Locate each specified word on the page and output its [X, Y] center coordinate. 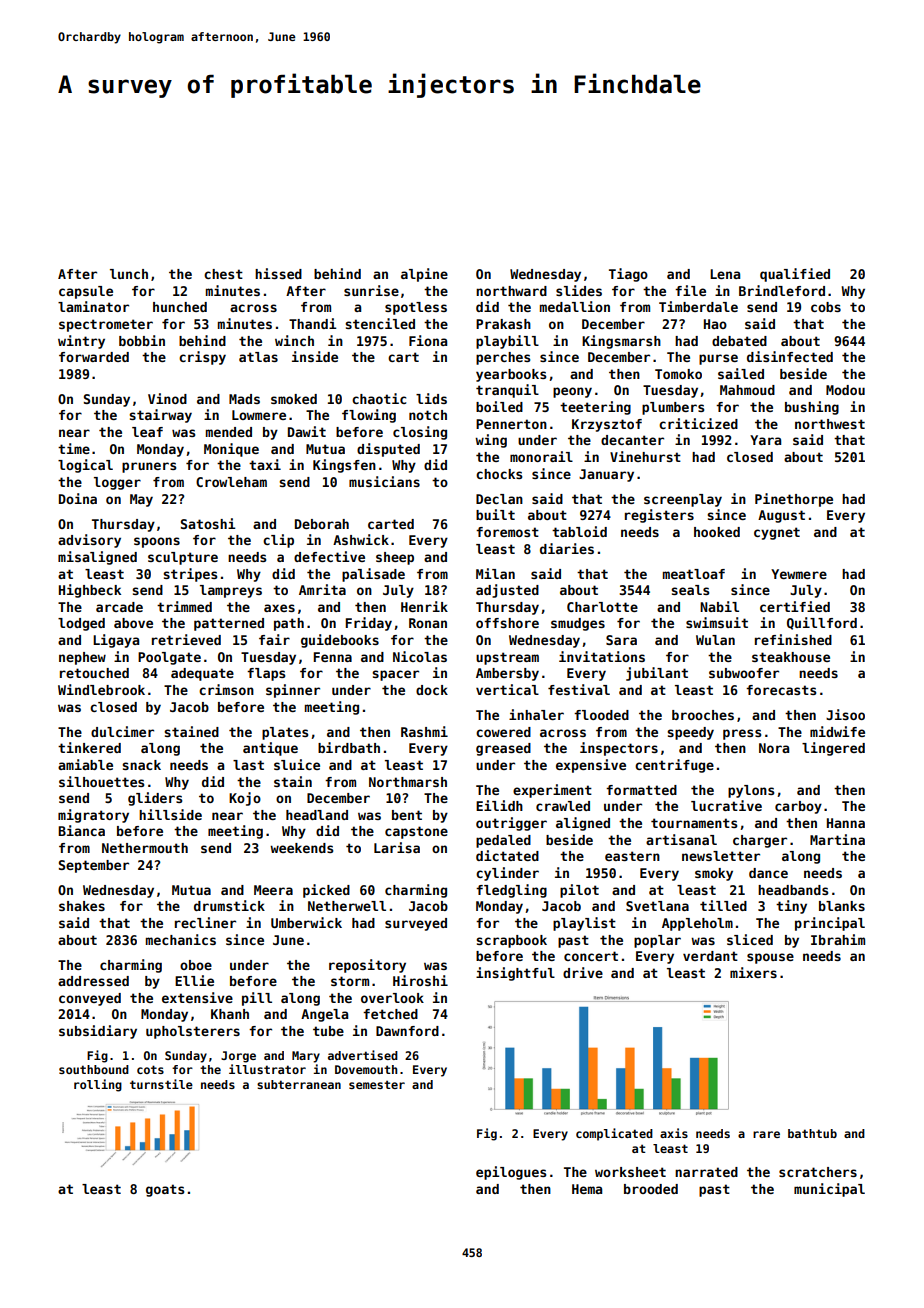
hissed [278, 273]
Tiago [628, 275]
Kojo [245, 799]
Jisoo [845, 714]
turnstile [161, 1084]
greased [503, 749]
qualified [795, 275]
